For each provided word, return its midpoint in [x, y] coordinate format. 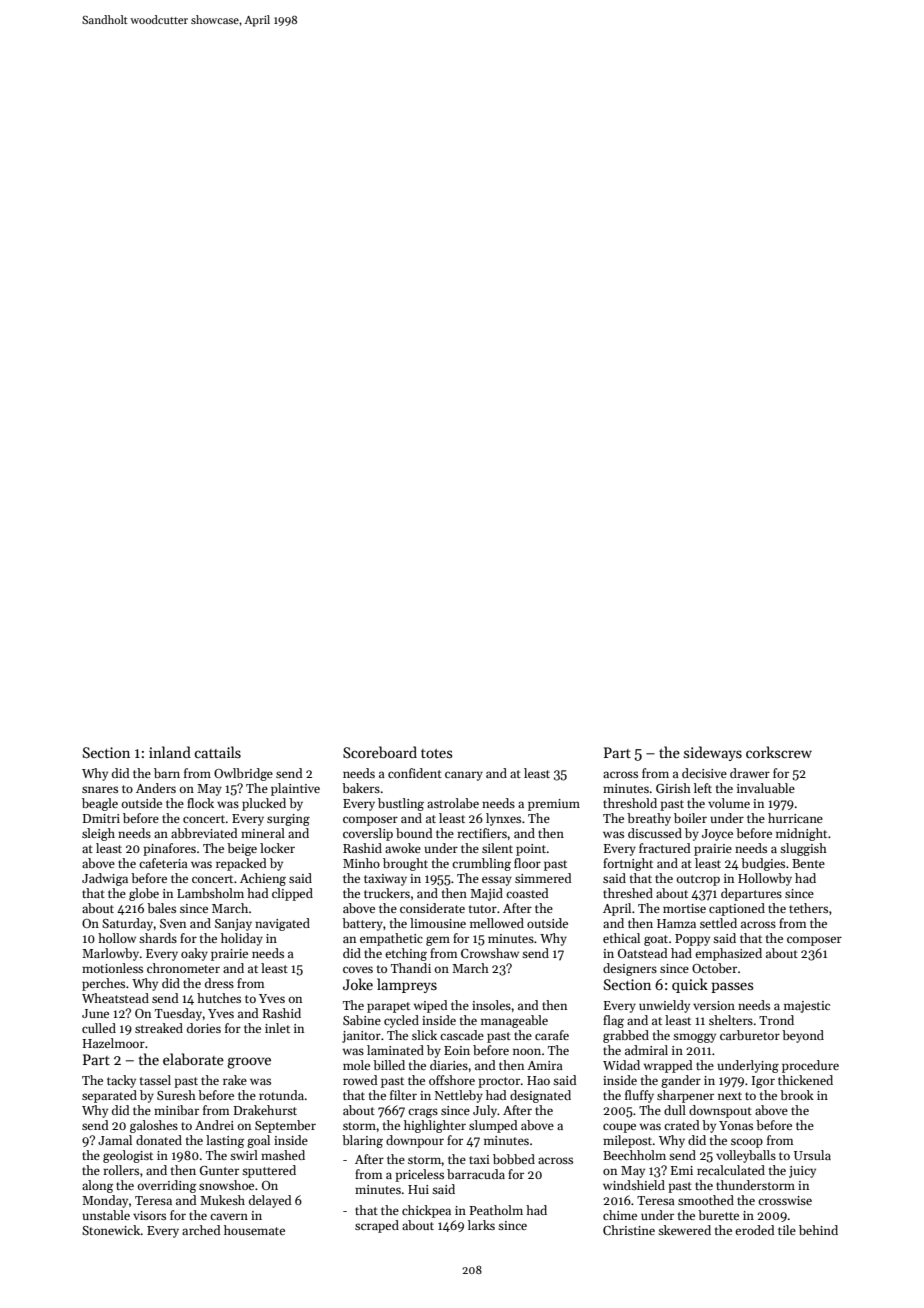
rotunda [281, 1095]
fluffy [639, 1096]
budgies [763, 864]
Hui [418, 1189]
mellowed [497, 923]
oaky [194, 954]
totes [437, 753]
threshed [628, 893]
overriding [167, 1186]
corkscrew [779, 752]
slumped [493, 1126]
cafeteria [163, 863]
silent [497, 848]
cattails [217, 752]
